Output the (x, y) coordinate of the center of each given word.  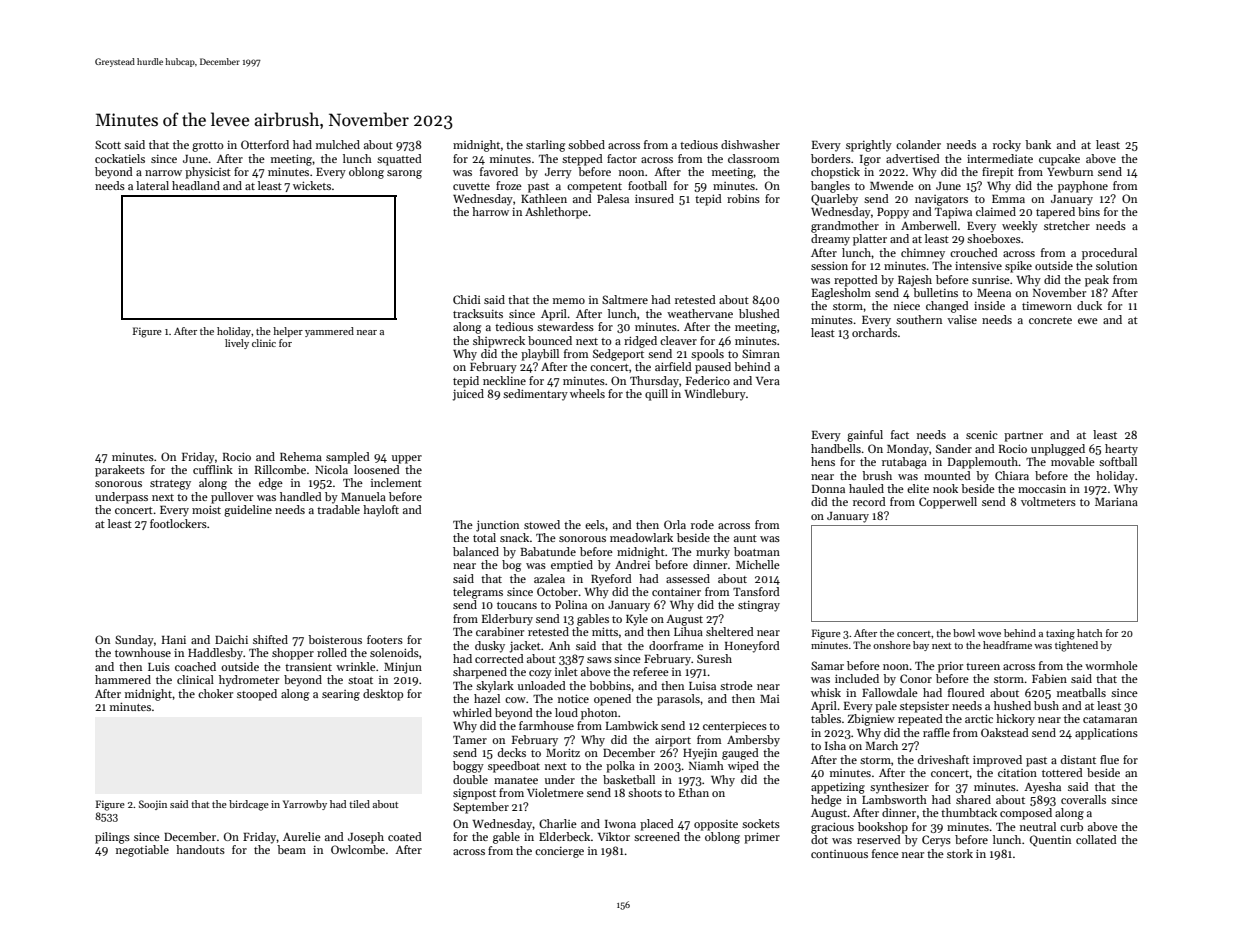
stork (960, 853)
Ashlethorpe (556, 213)
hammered (123, 679)
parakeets (120, 471)
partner (1023, 437)
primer (762, 838)
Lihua (688, 631)
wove (989, 634)
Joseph (366, 838)
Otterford (265, 144)
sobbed (586, 144)
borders (831, 158)
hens (823, 461)
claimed (996, 211)
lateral (152, 185)
